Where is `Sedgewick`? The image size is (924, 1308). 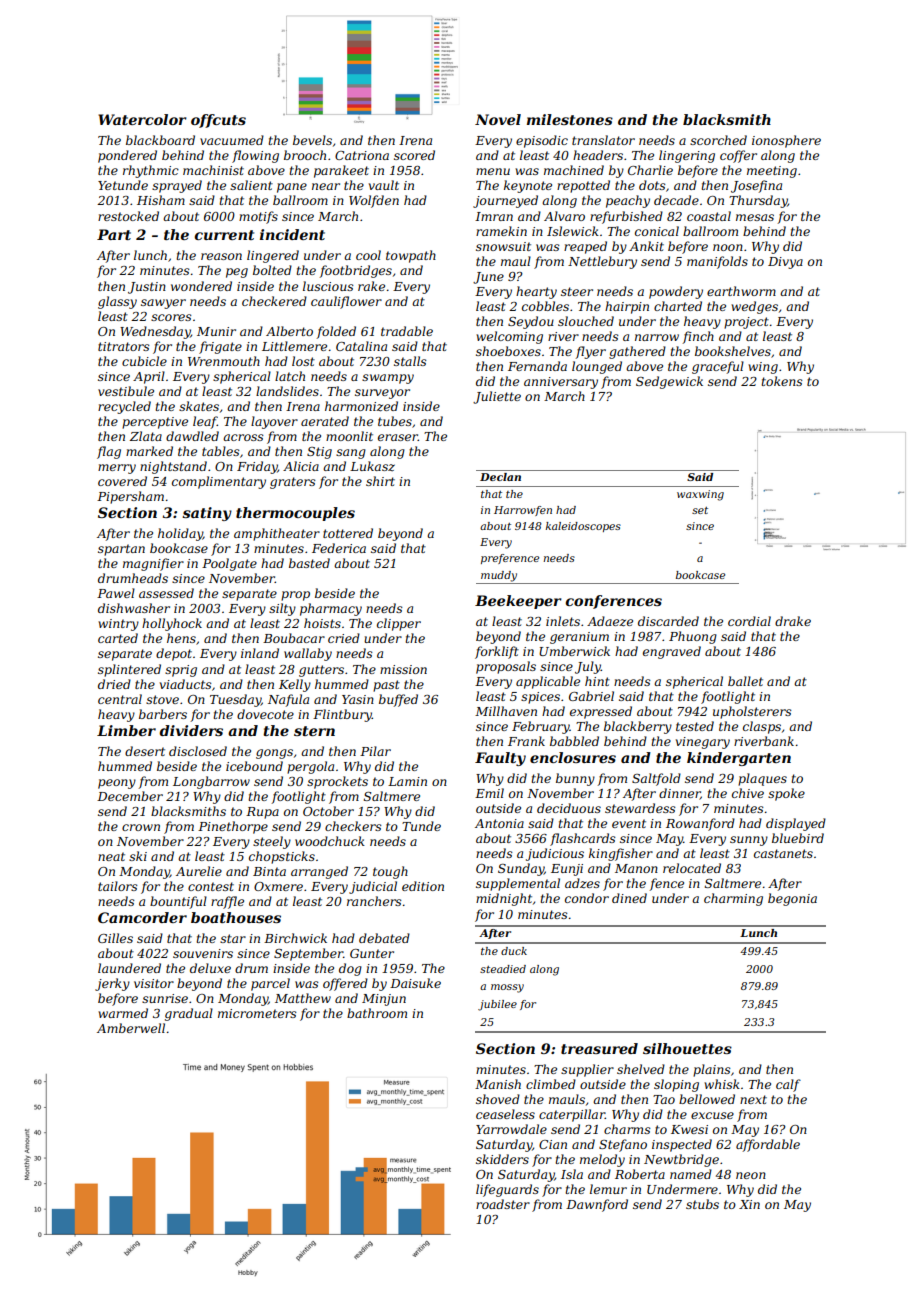
Sedgewick is located at coordinates (669, 382).
